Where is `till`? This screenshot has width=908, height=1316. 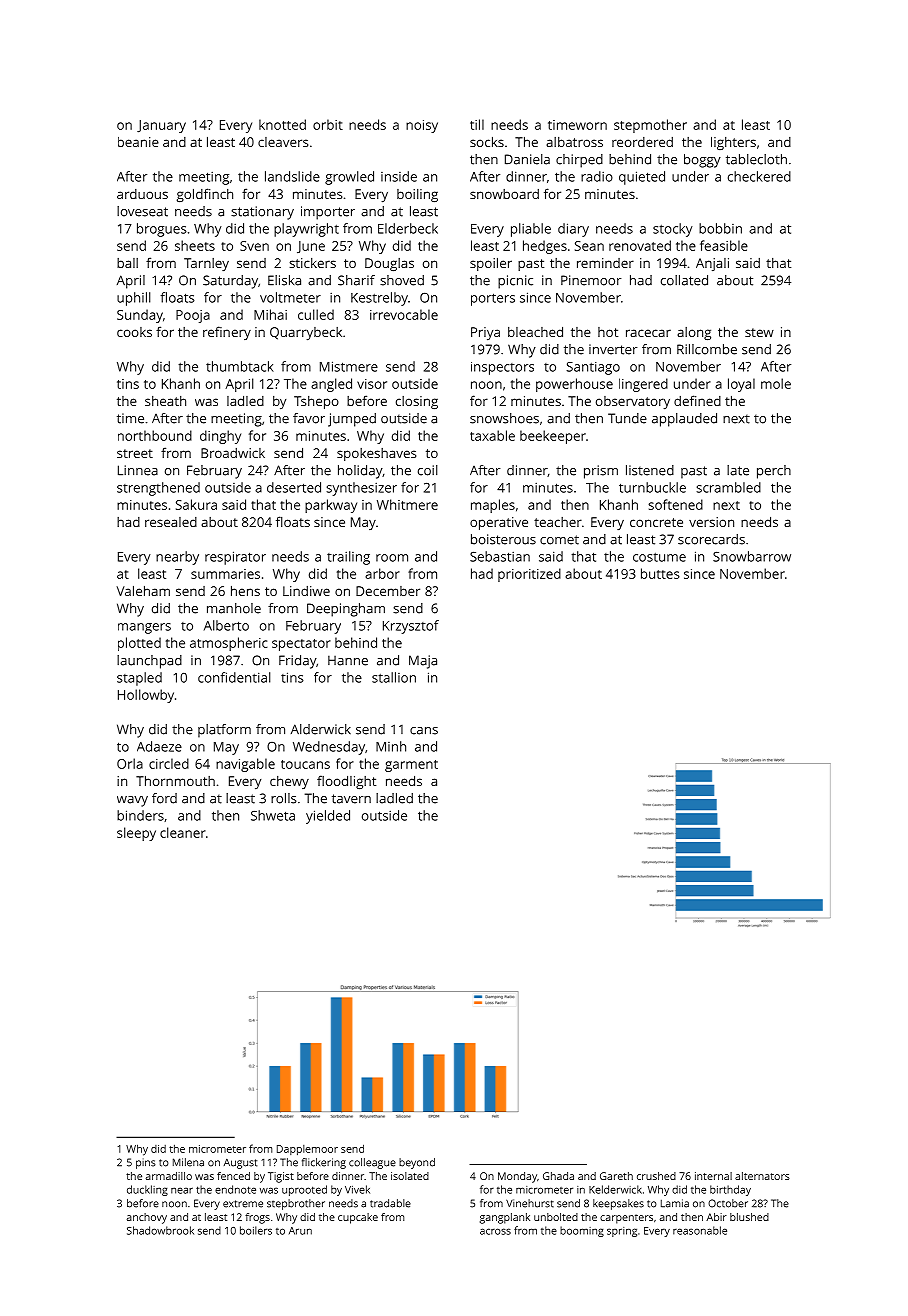
till is located at coordinates (477, 124).
